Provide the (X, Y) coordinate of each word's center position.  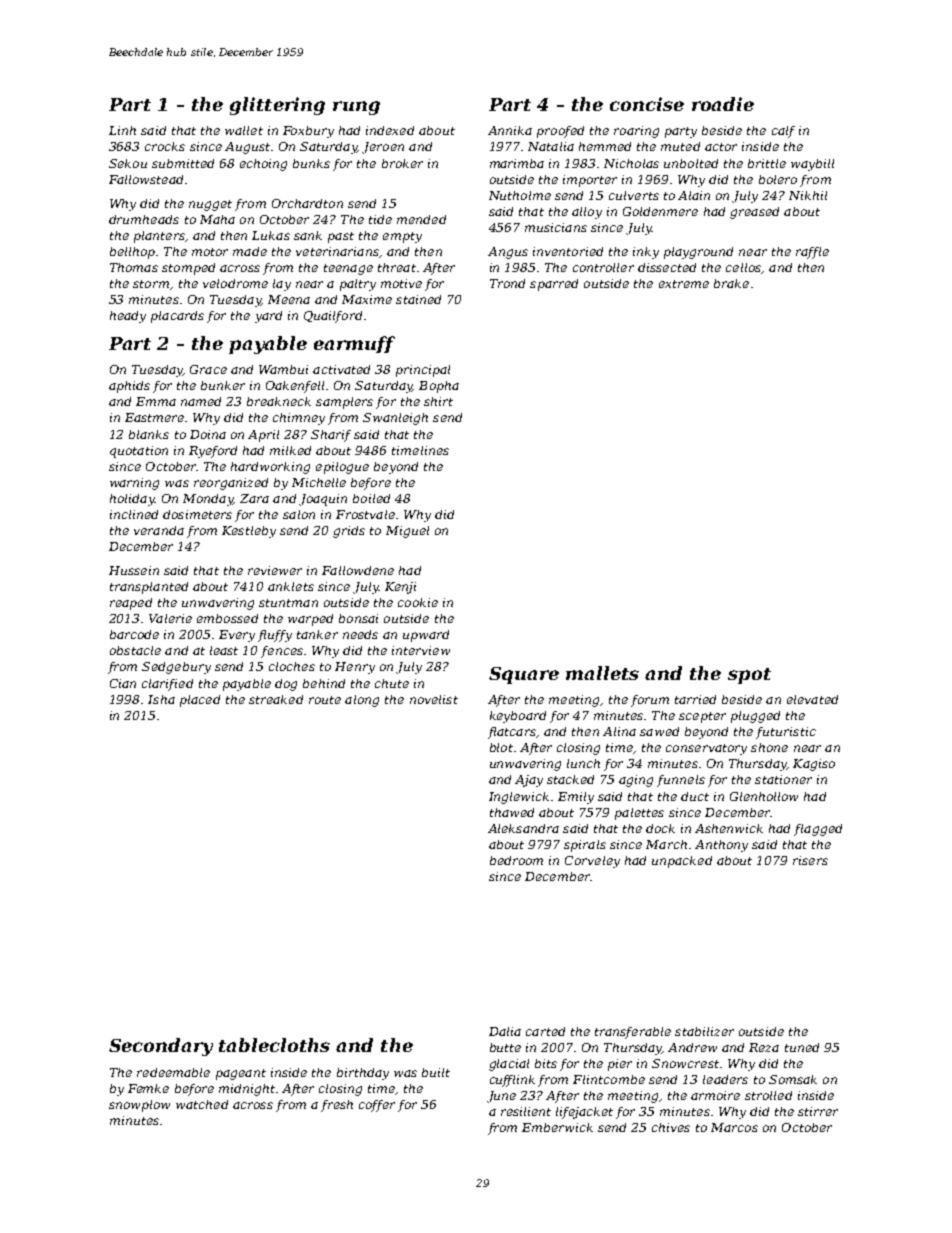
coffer (377, 1106)
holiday (132, 500)
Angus (508, 253)
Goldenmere (660, 211)
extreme (684, 284)
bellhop (132, 253)
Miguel (407, 532)
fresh (337, 1106)
